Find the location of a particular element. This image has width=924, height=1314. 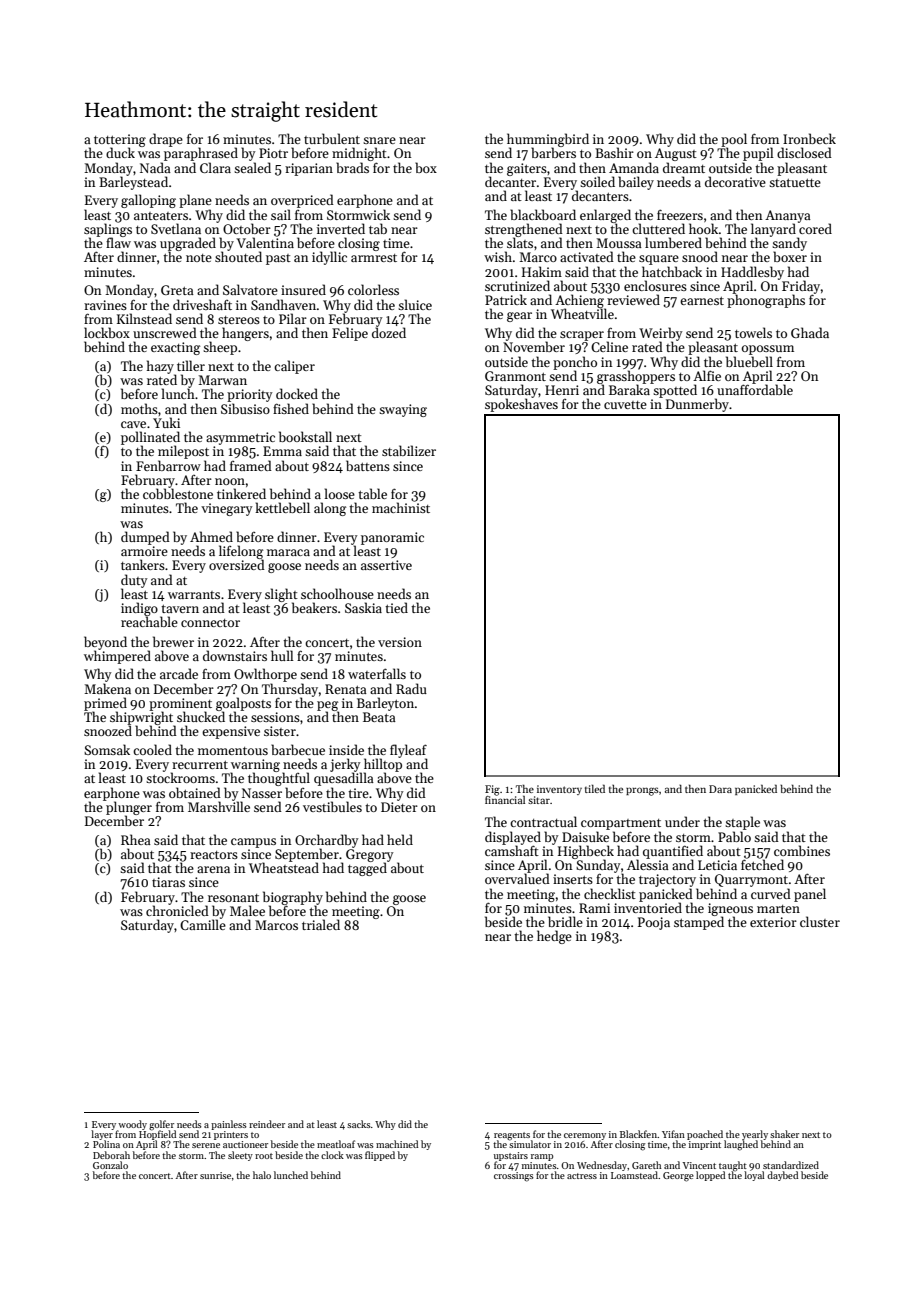

pollinated is located at coordinates (150, 438).
